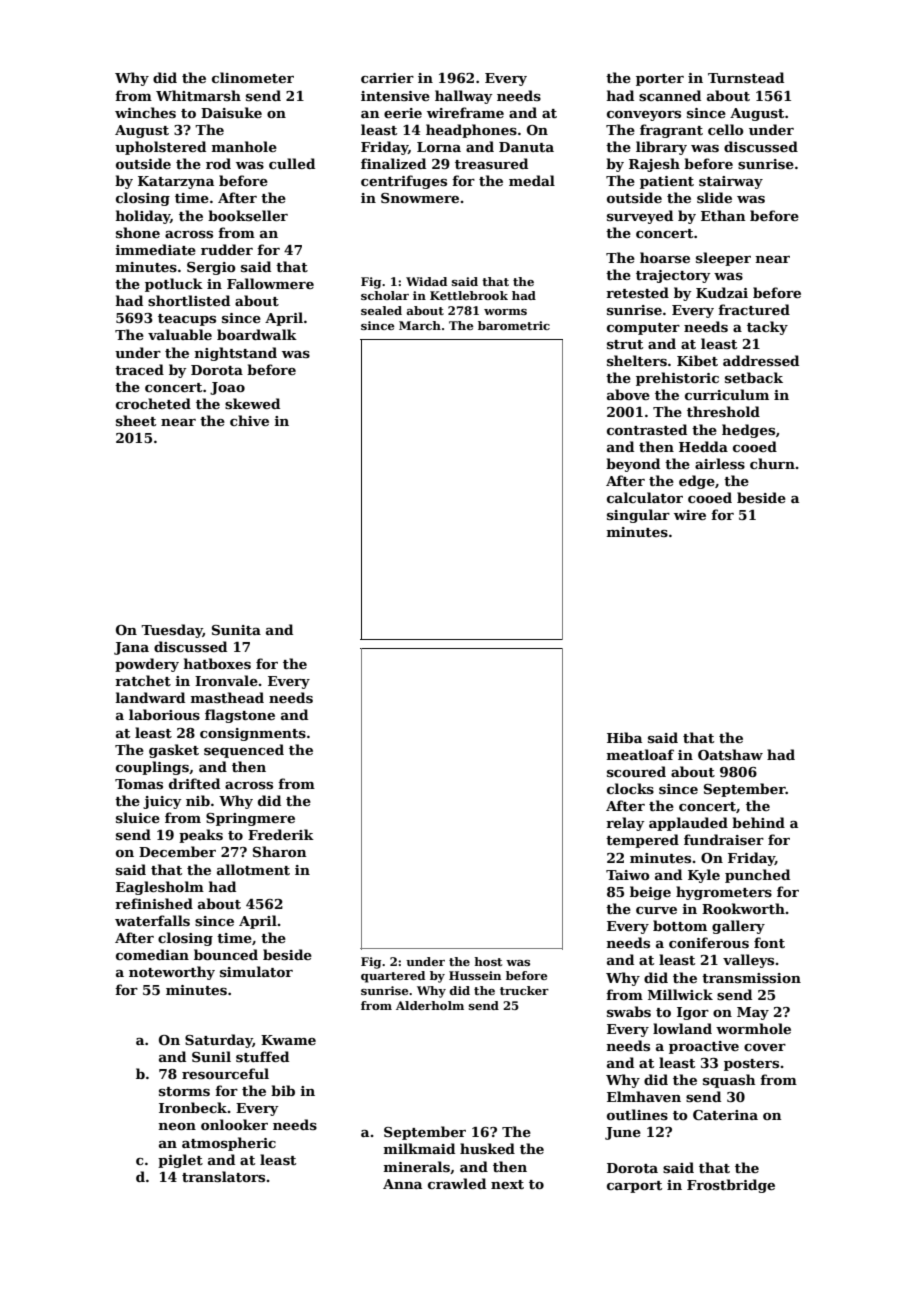  Describe the element at coordinates (240, 716) in the document. I see `flagstone` at that location.
